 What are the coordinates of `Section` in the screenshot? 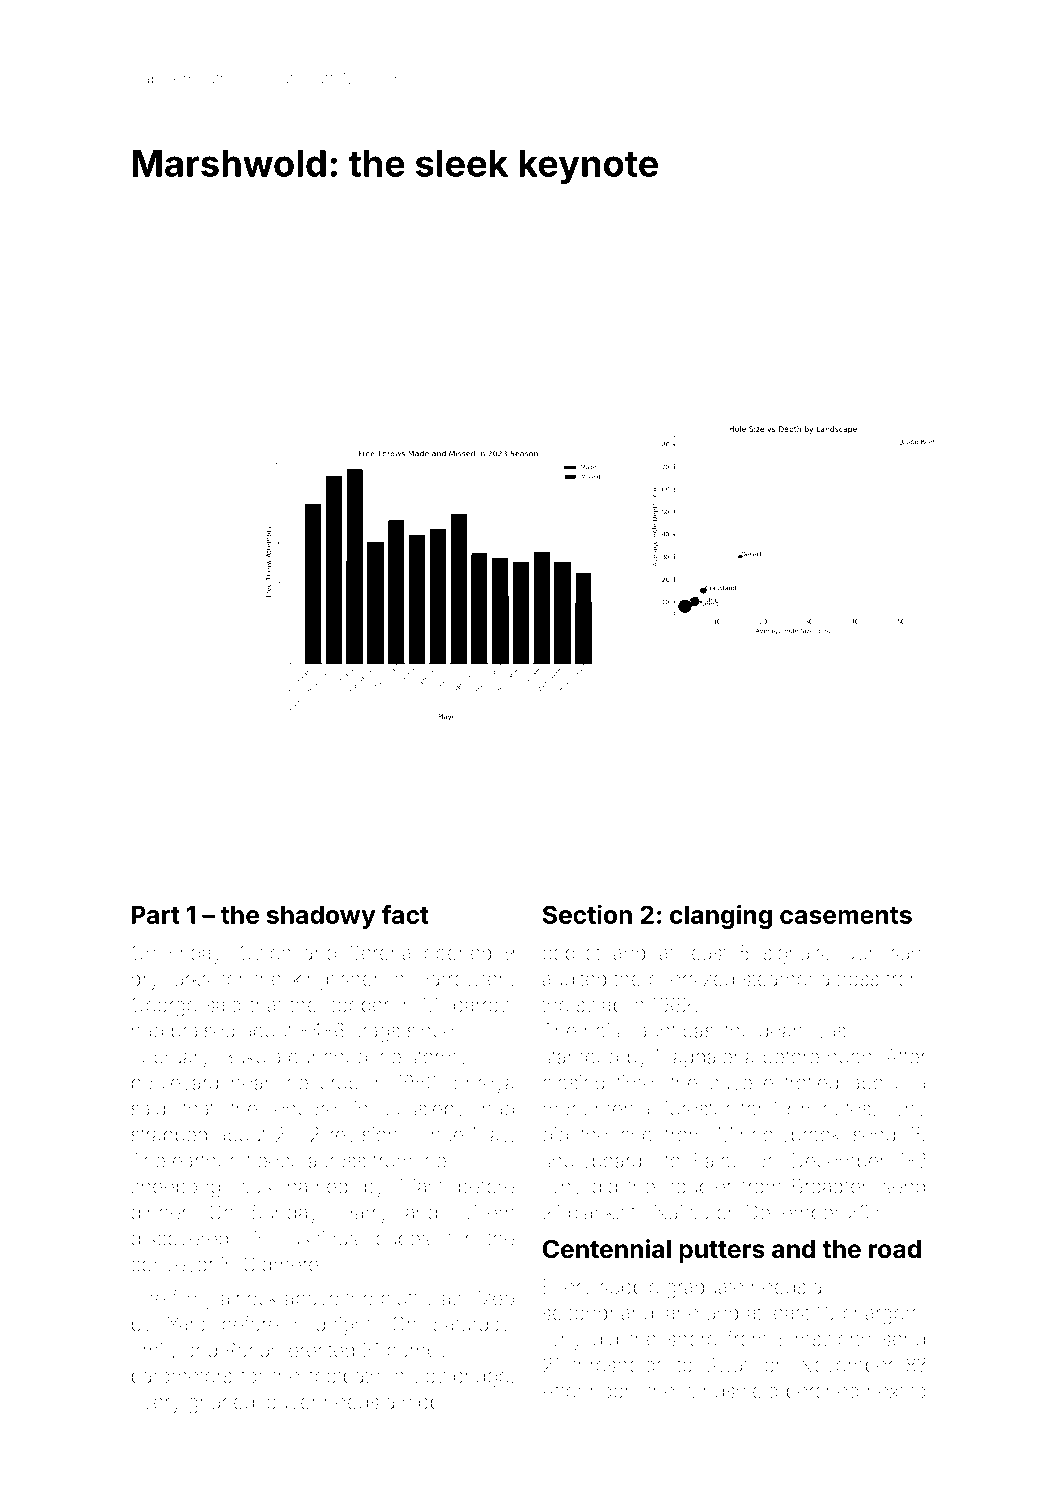 It's located at (587, 914).
